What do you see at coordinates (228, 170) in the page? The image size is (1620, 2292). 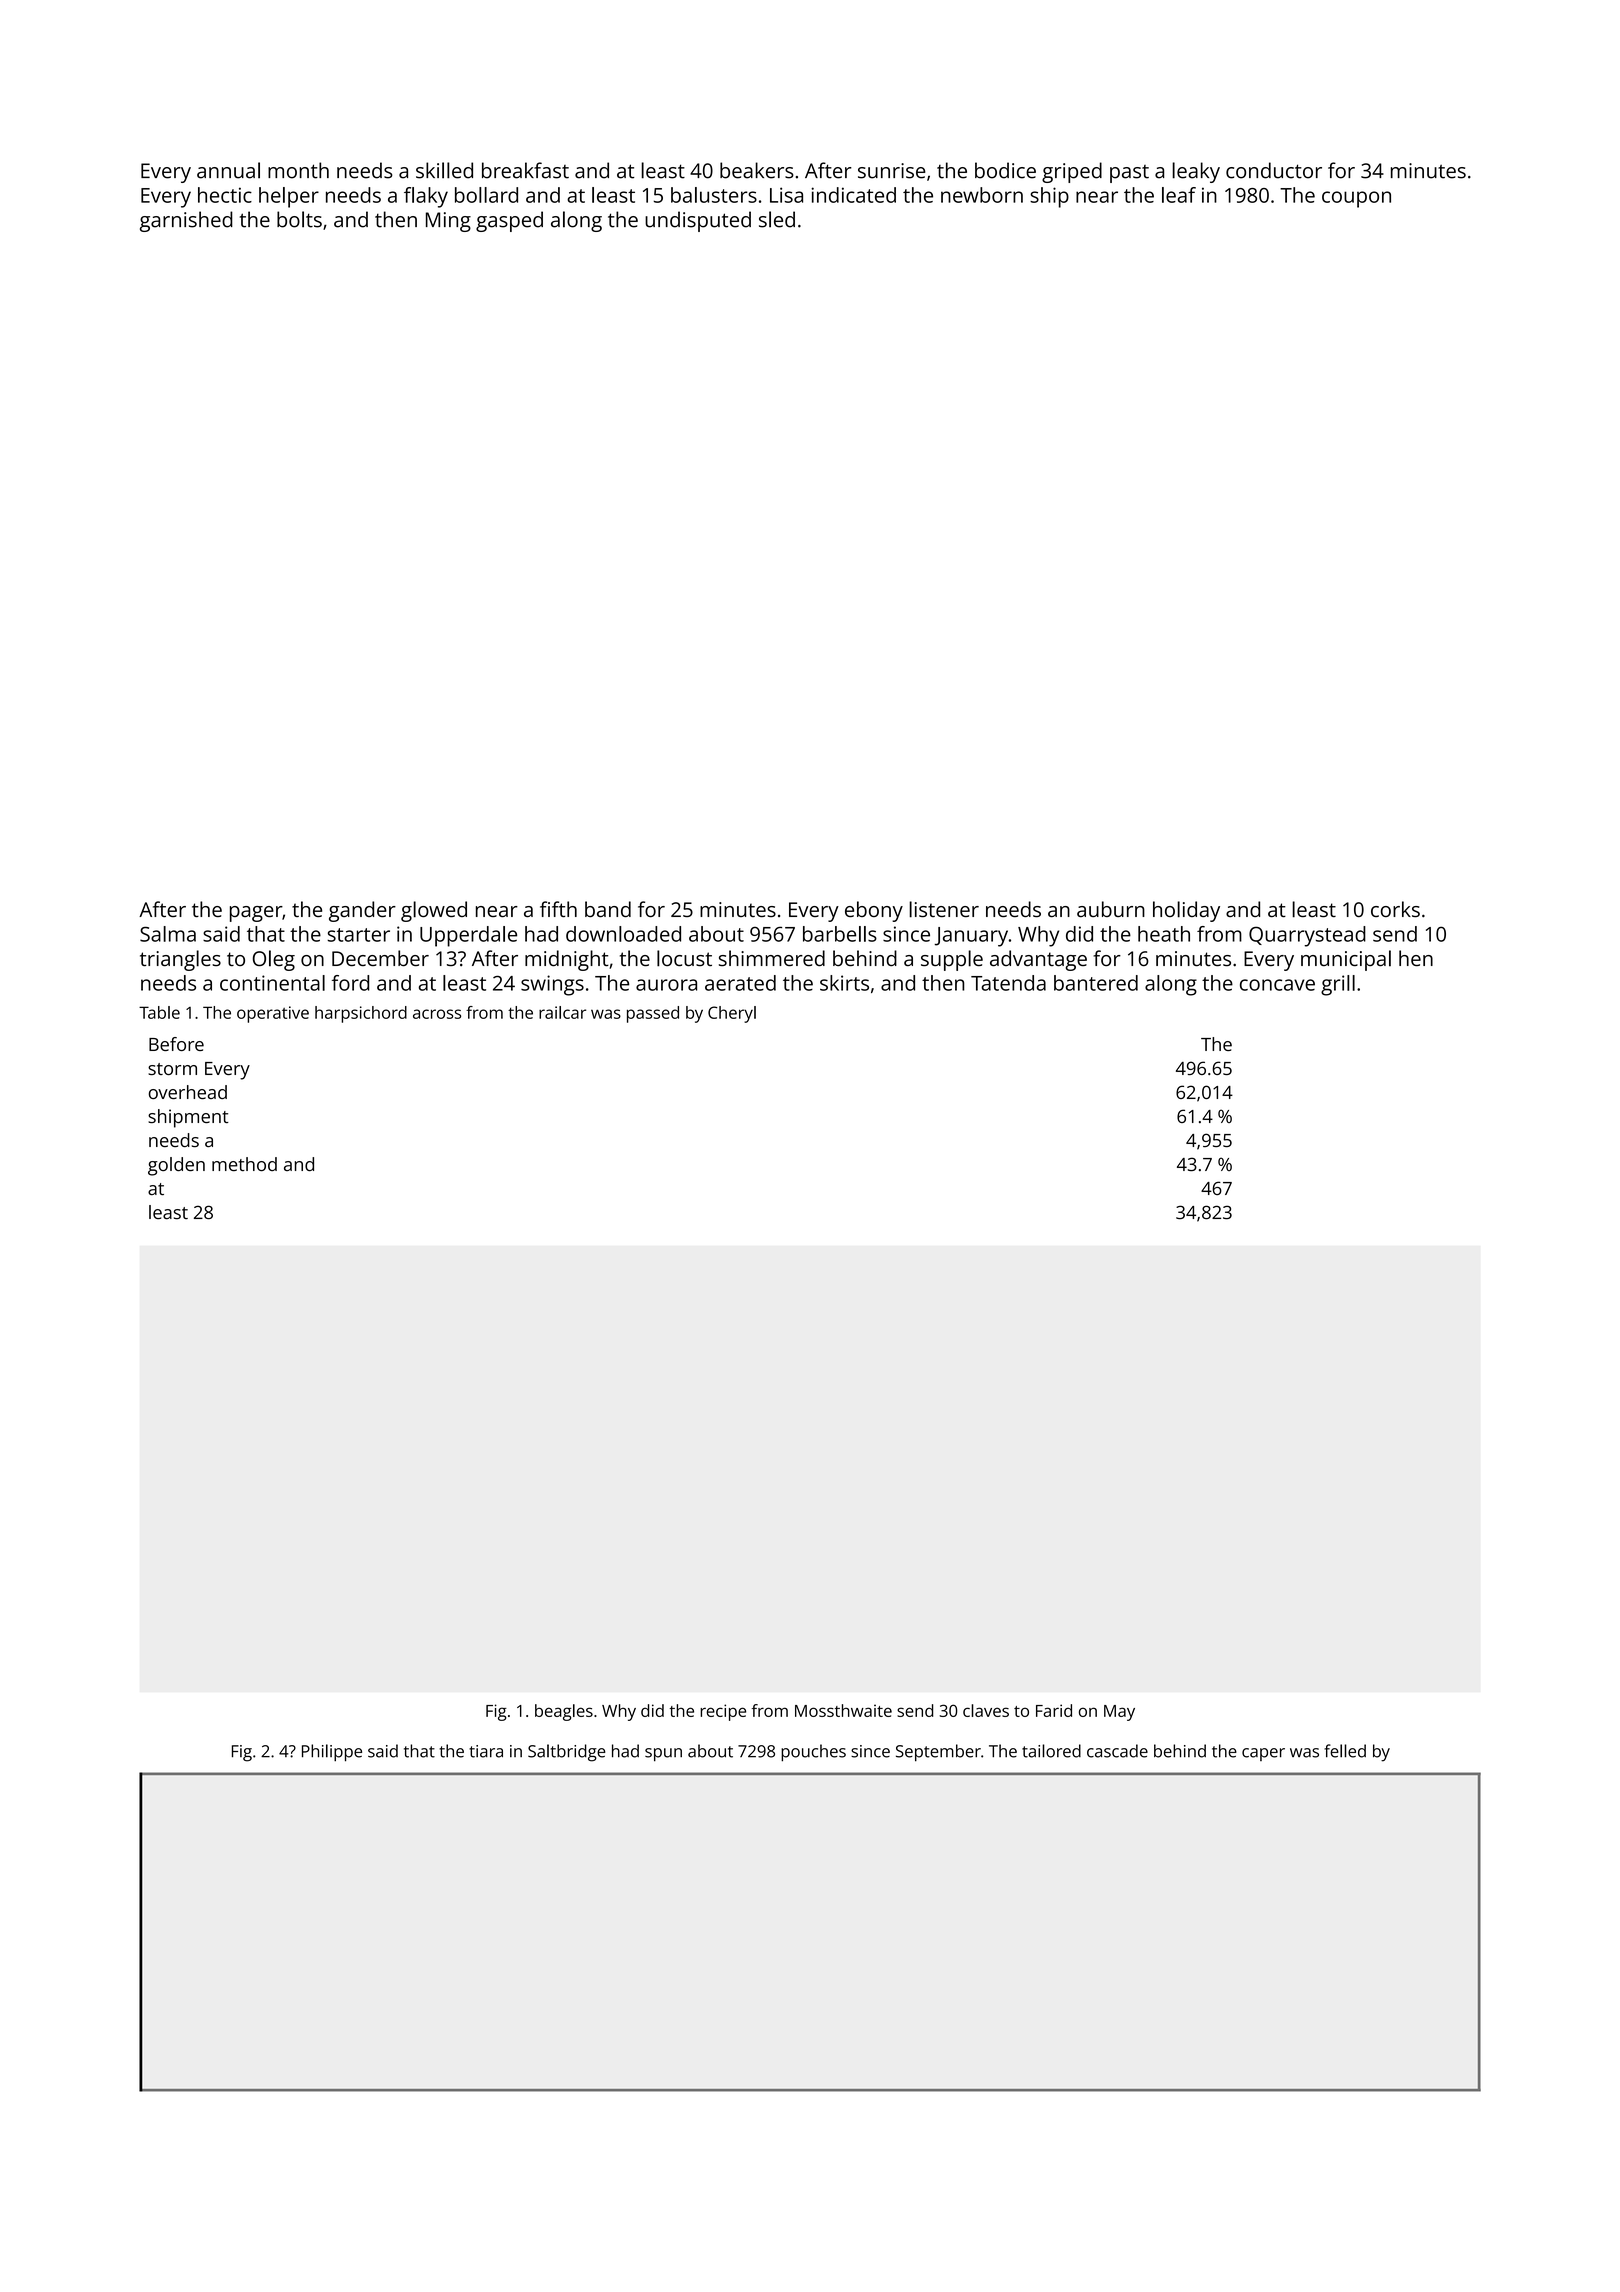 I see `annual` at bounding box center [228, 170].
